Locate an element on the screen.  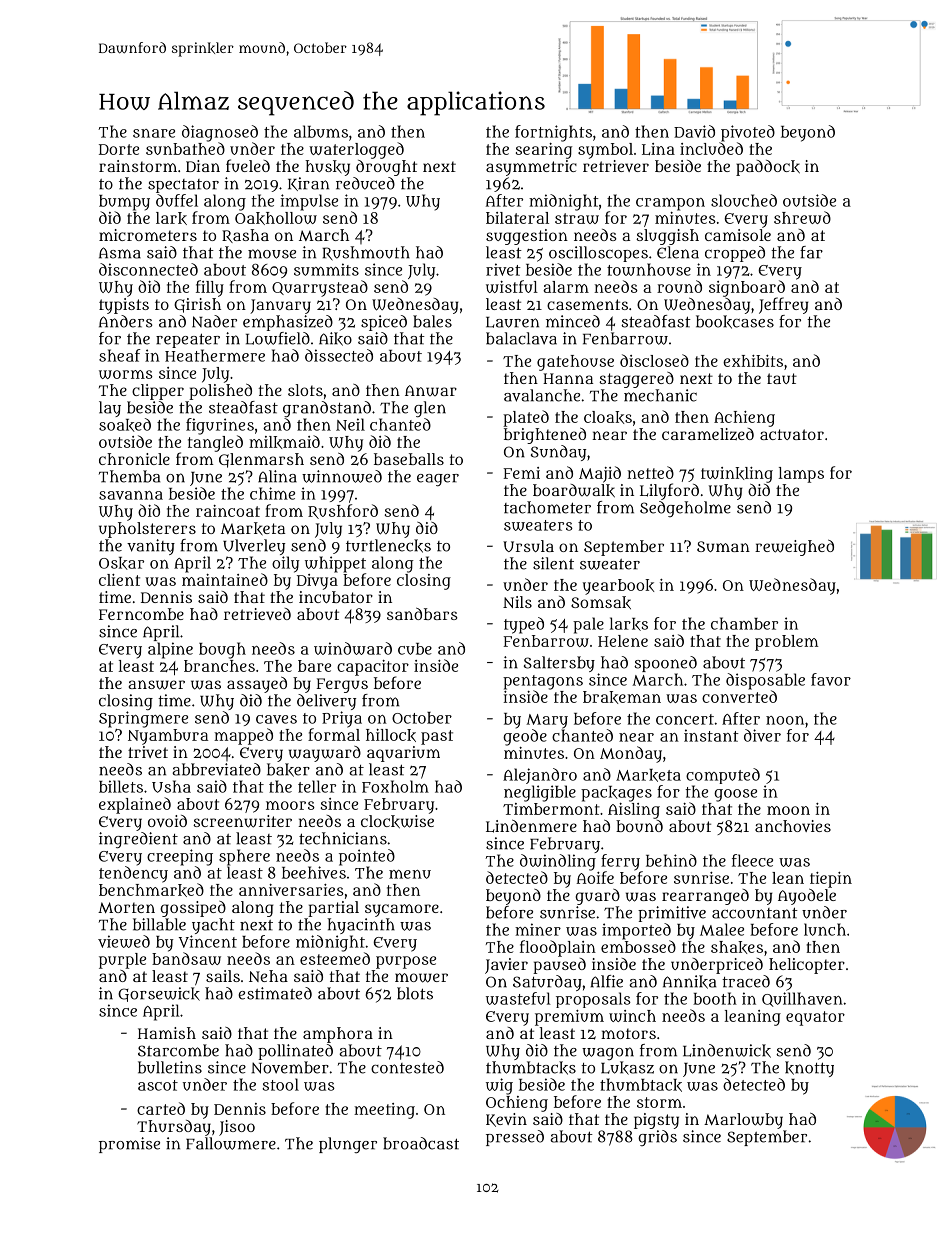
Fallowmere is located at coordinates (231, 1143).
